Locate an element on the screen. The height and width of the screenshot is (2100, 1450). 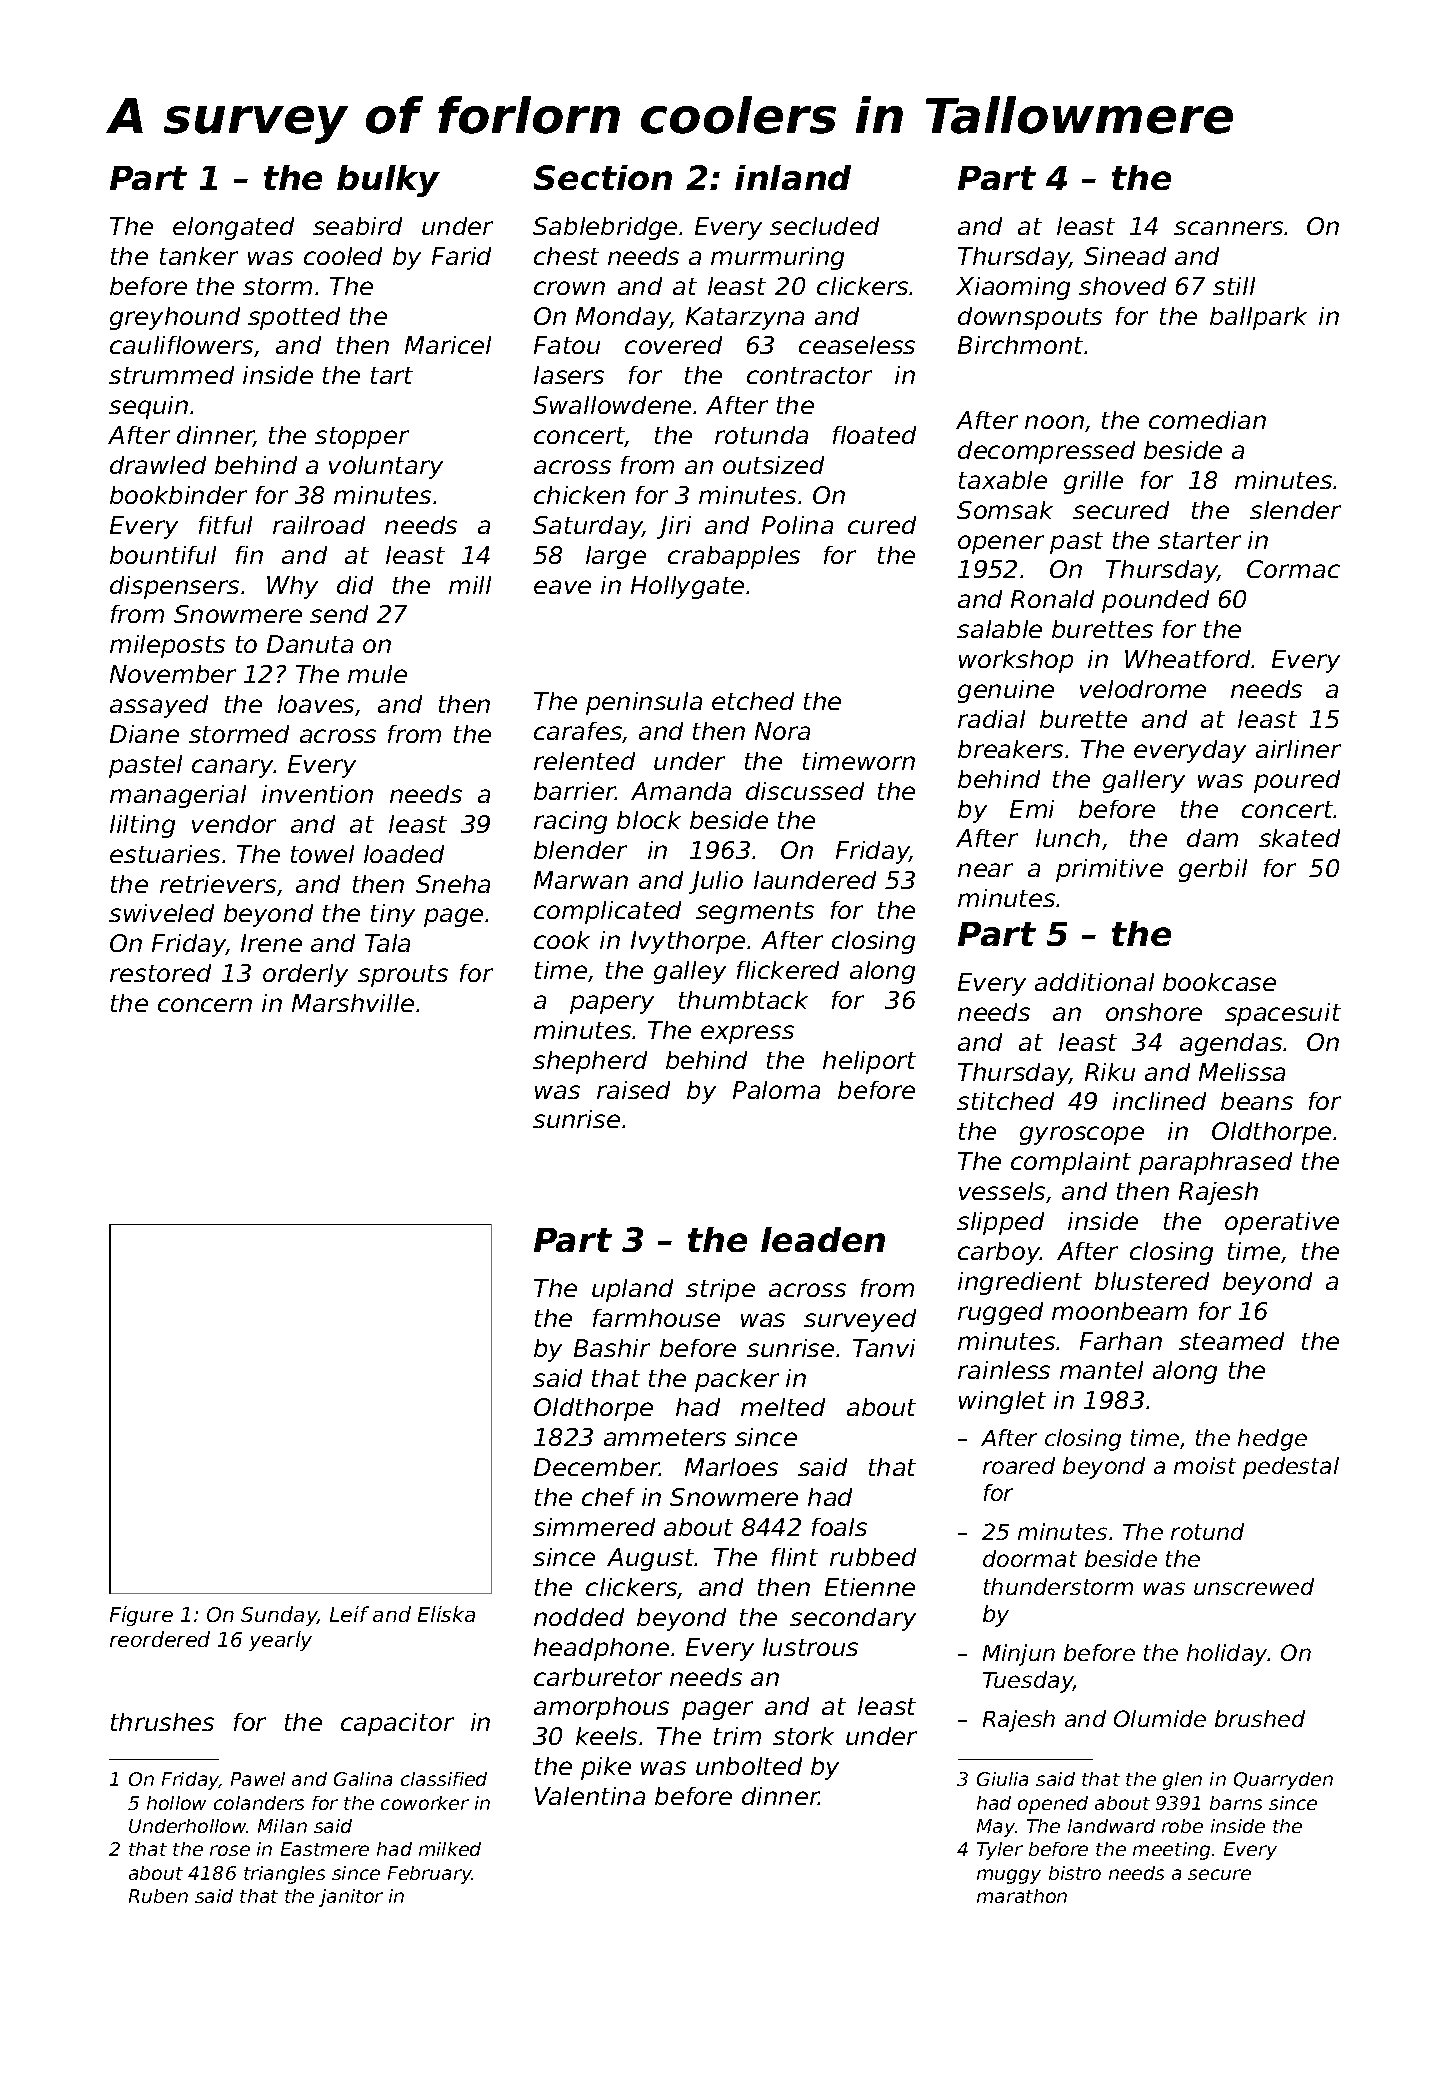
upland is located at coordinates (632, 1290).
